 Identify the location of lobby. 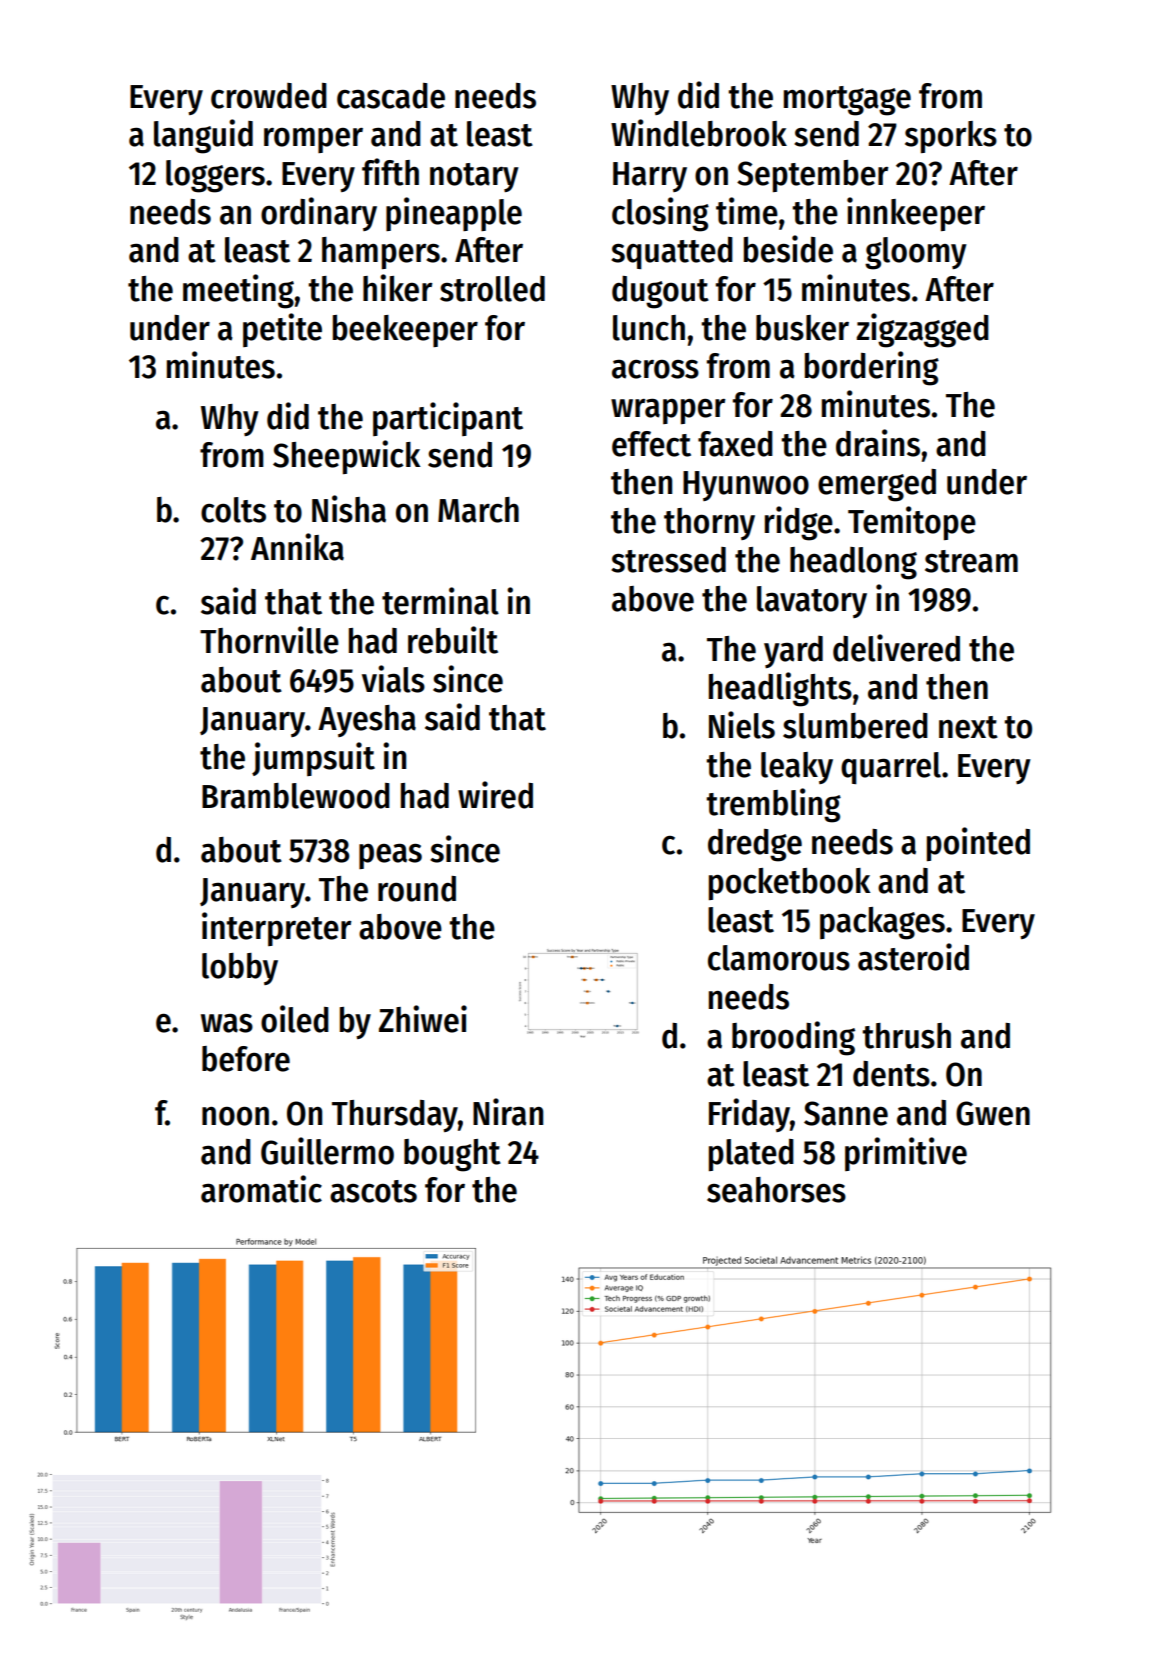
(240, 969).
